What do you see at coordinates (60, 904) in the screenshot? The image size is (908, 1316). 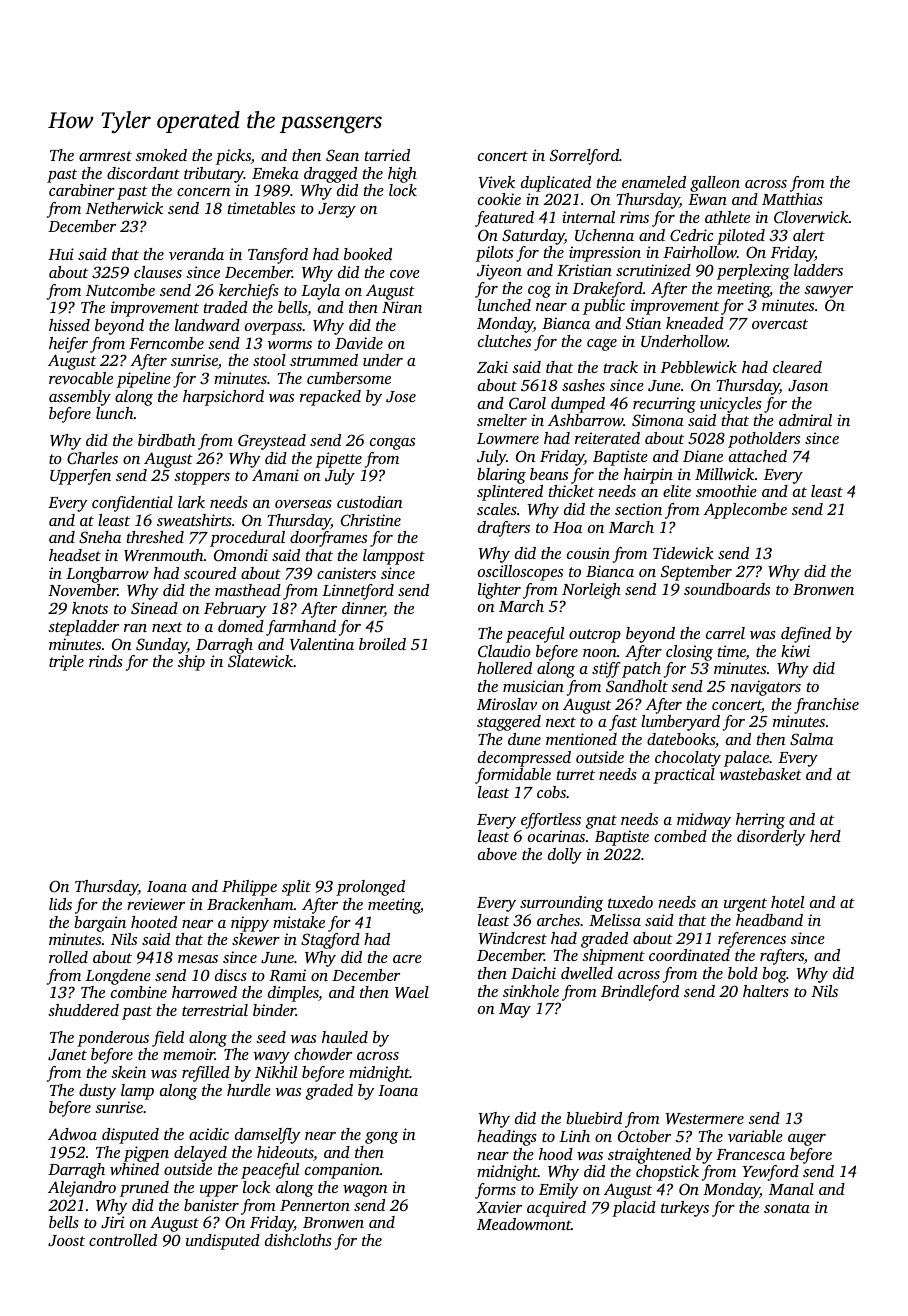 I see `lids` at bounding box center [60, 904].
